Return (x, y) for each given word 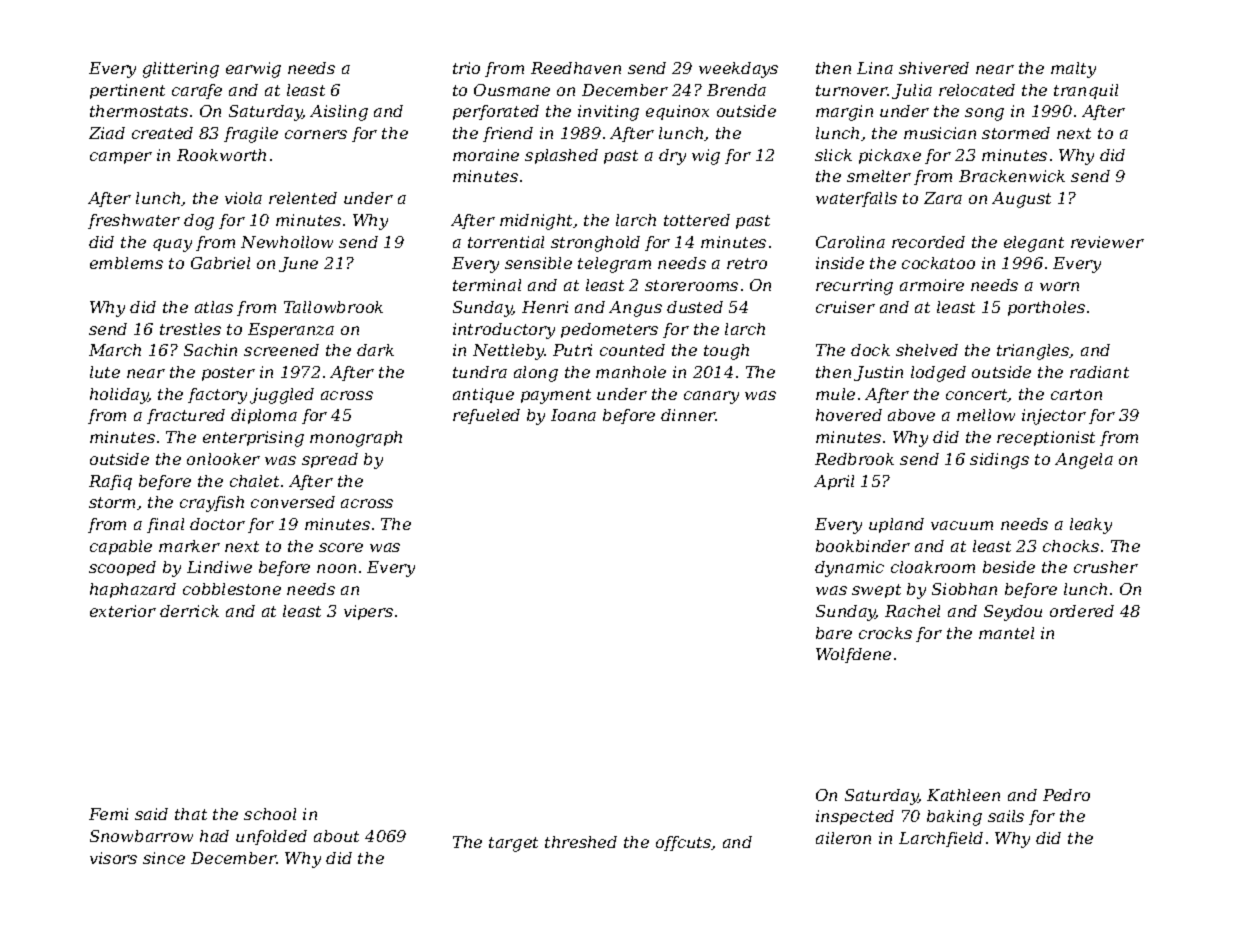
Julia (912, 91)
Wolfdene (853, 655)
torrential (506, 242)
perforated (496, 112)
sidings (999, 461)
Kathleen (963, 795)
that (191, 814)
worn (1059, 286)
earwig (253, 70)
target (513, 844)
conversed (293, 502)
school (270, 814)
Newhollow (287, 242)
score (341, 547)
